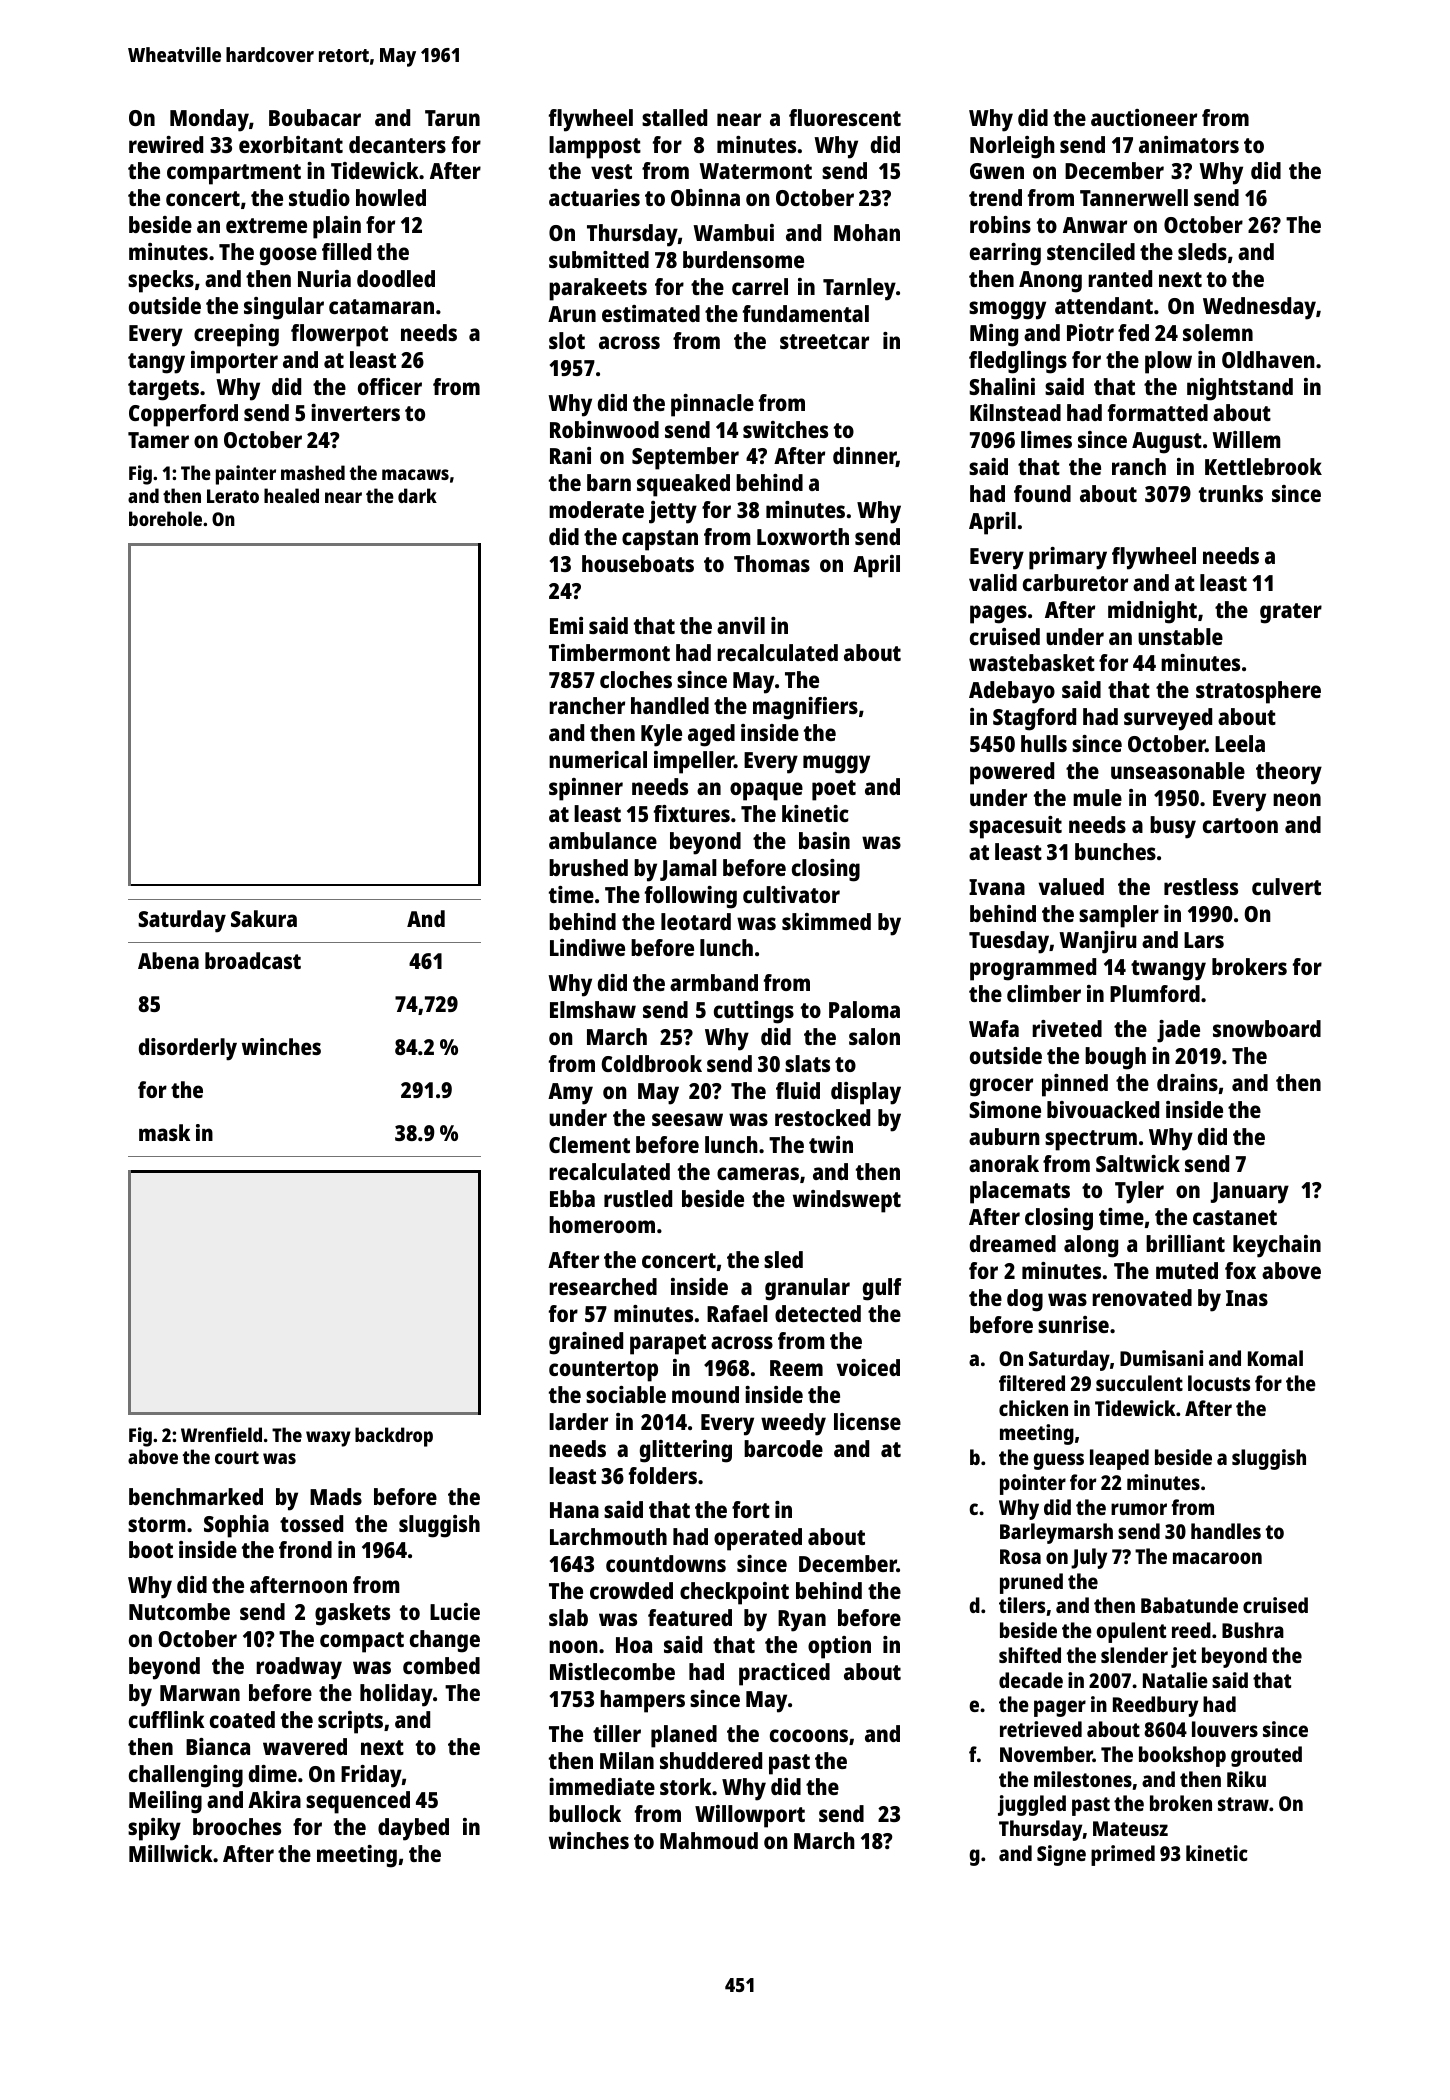 Image resolution: width=1450 pixels, height=2100 pixels. Describe the element at coordinates (845, 117) in the image. I see `fluorescent` at that location.
